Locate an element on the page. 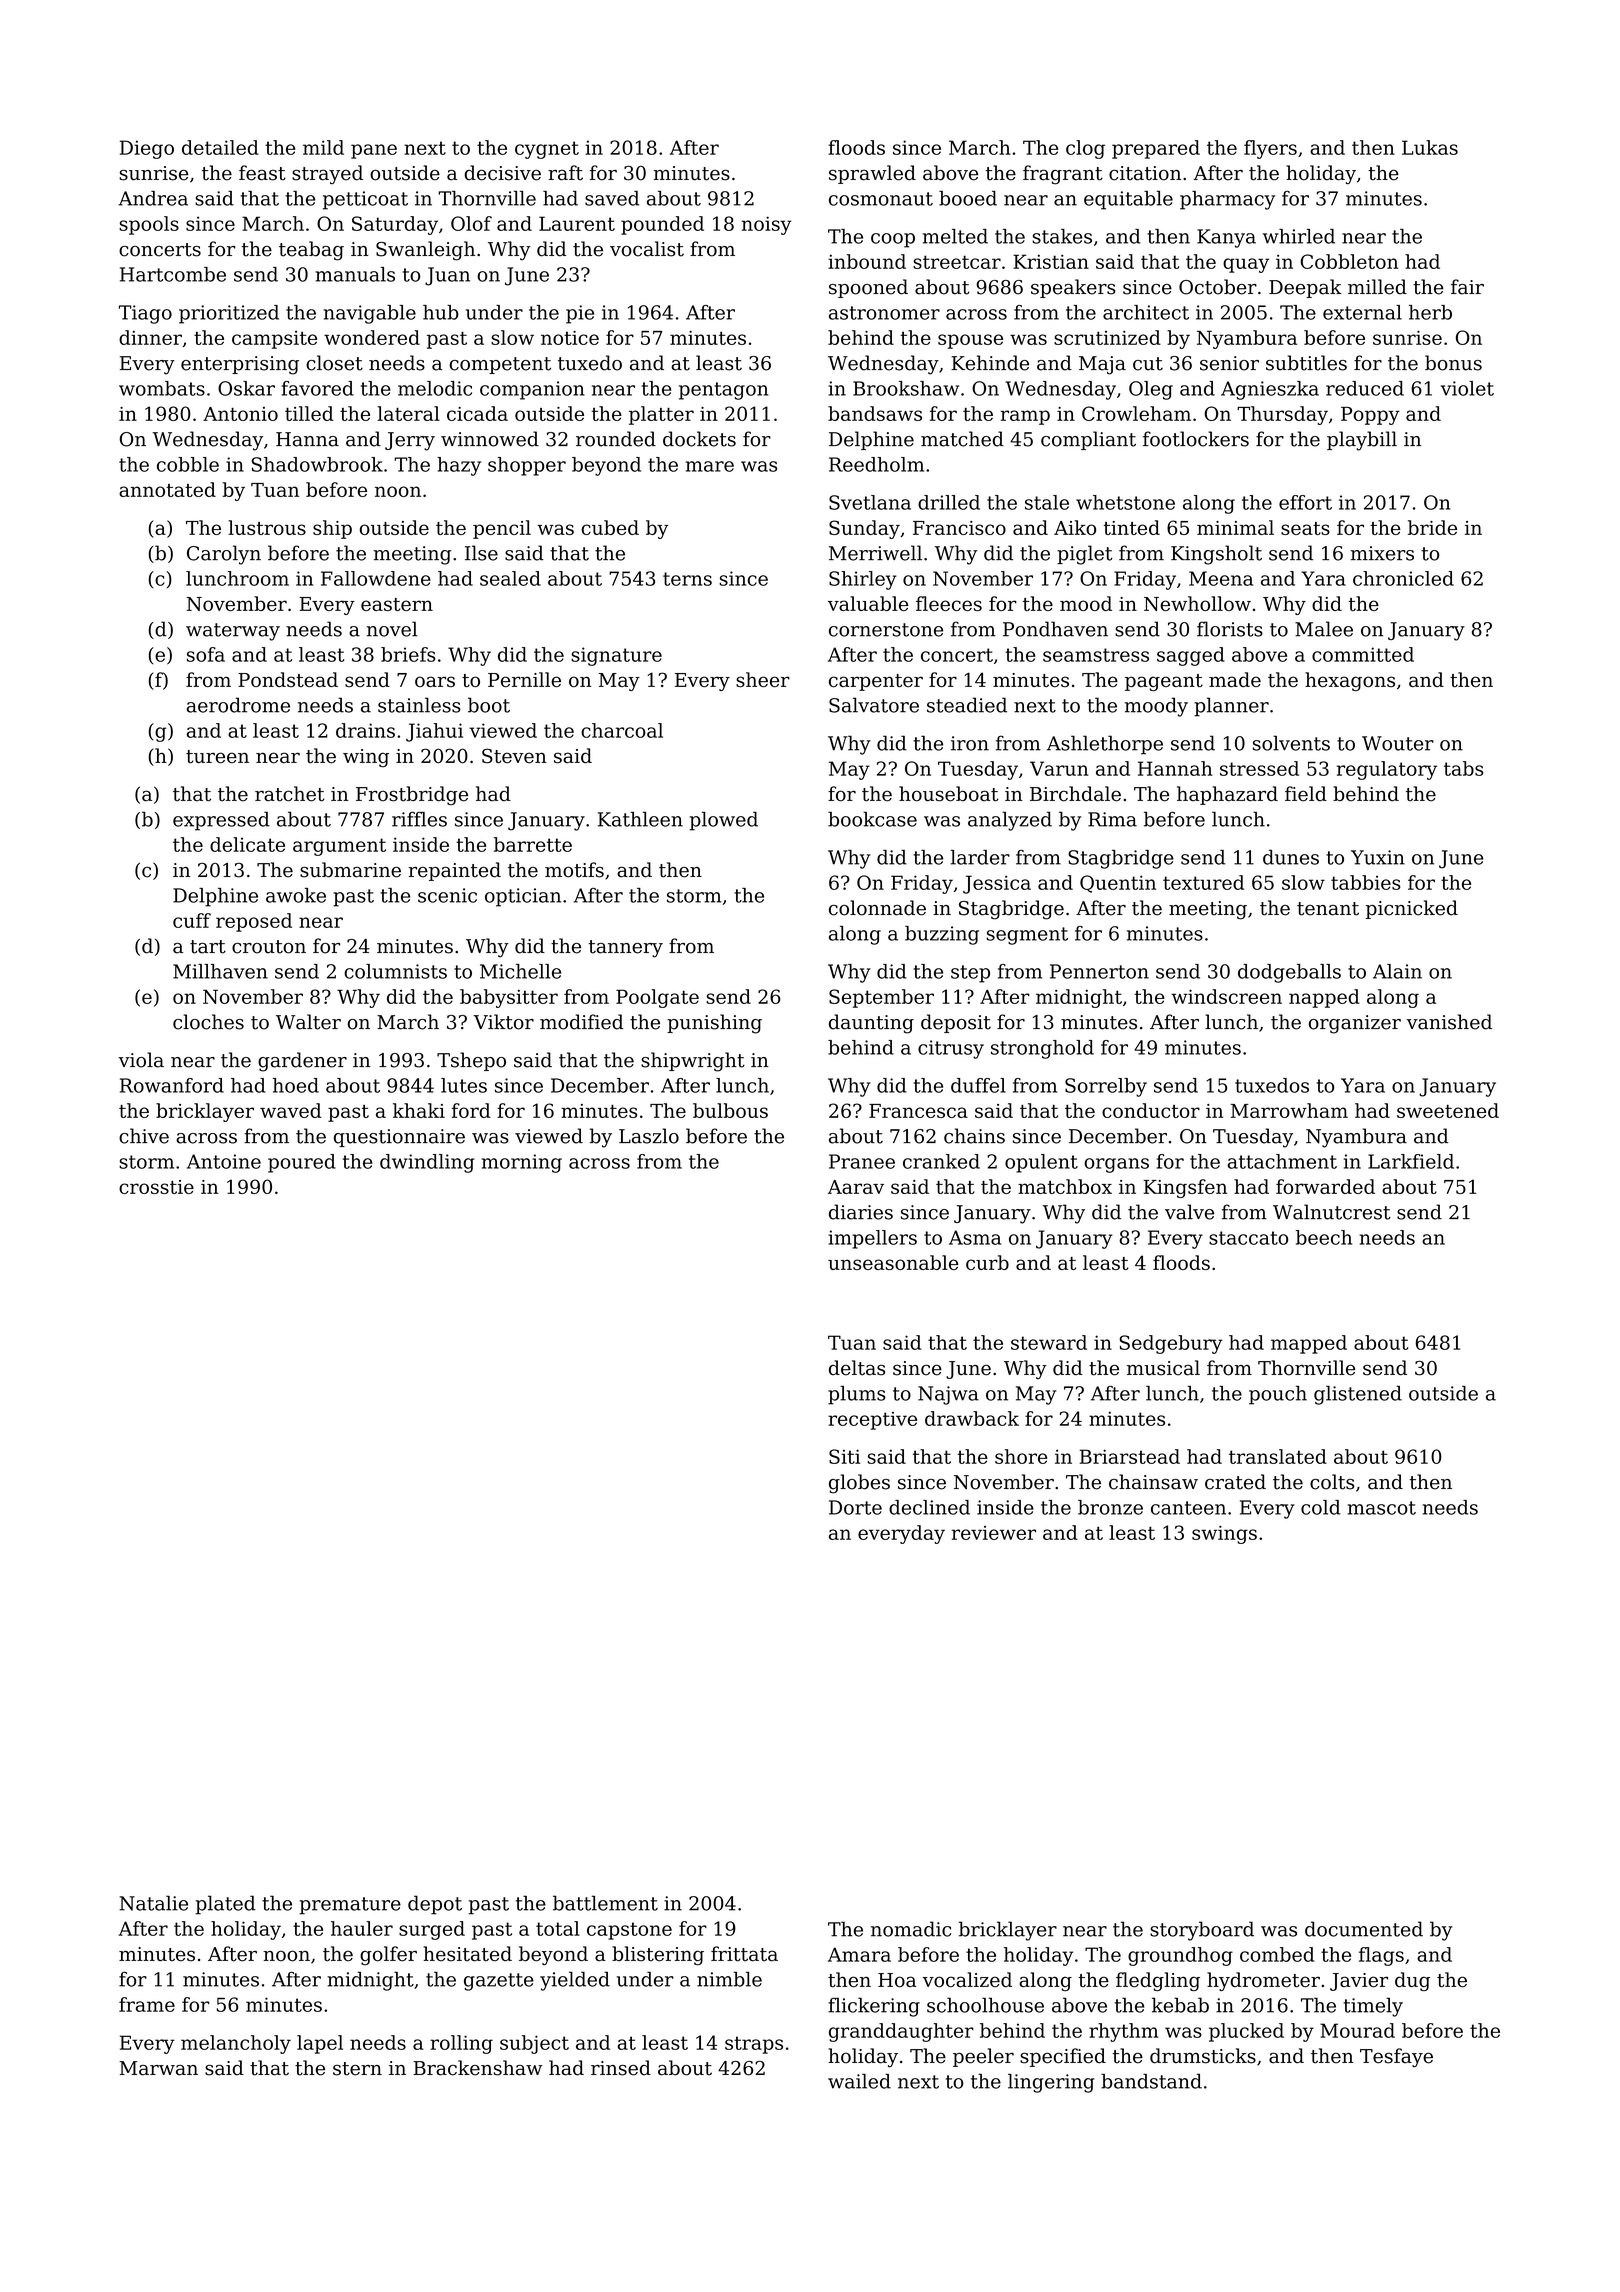 This page has width=1620, height=2292. Siti is located at coordinates (844, 1456).
